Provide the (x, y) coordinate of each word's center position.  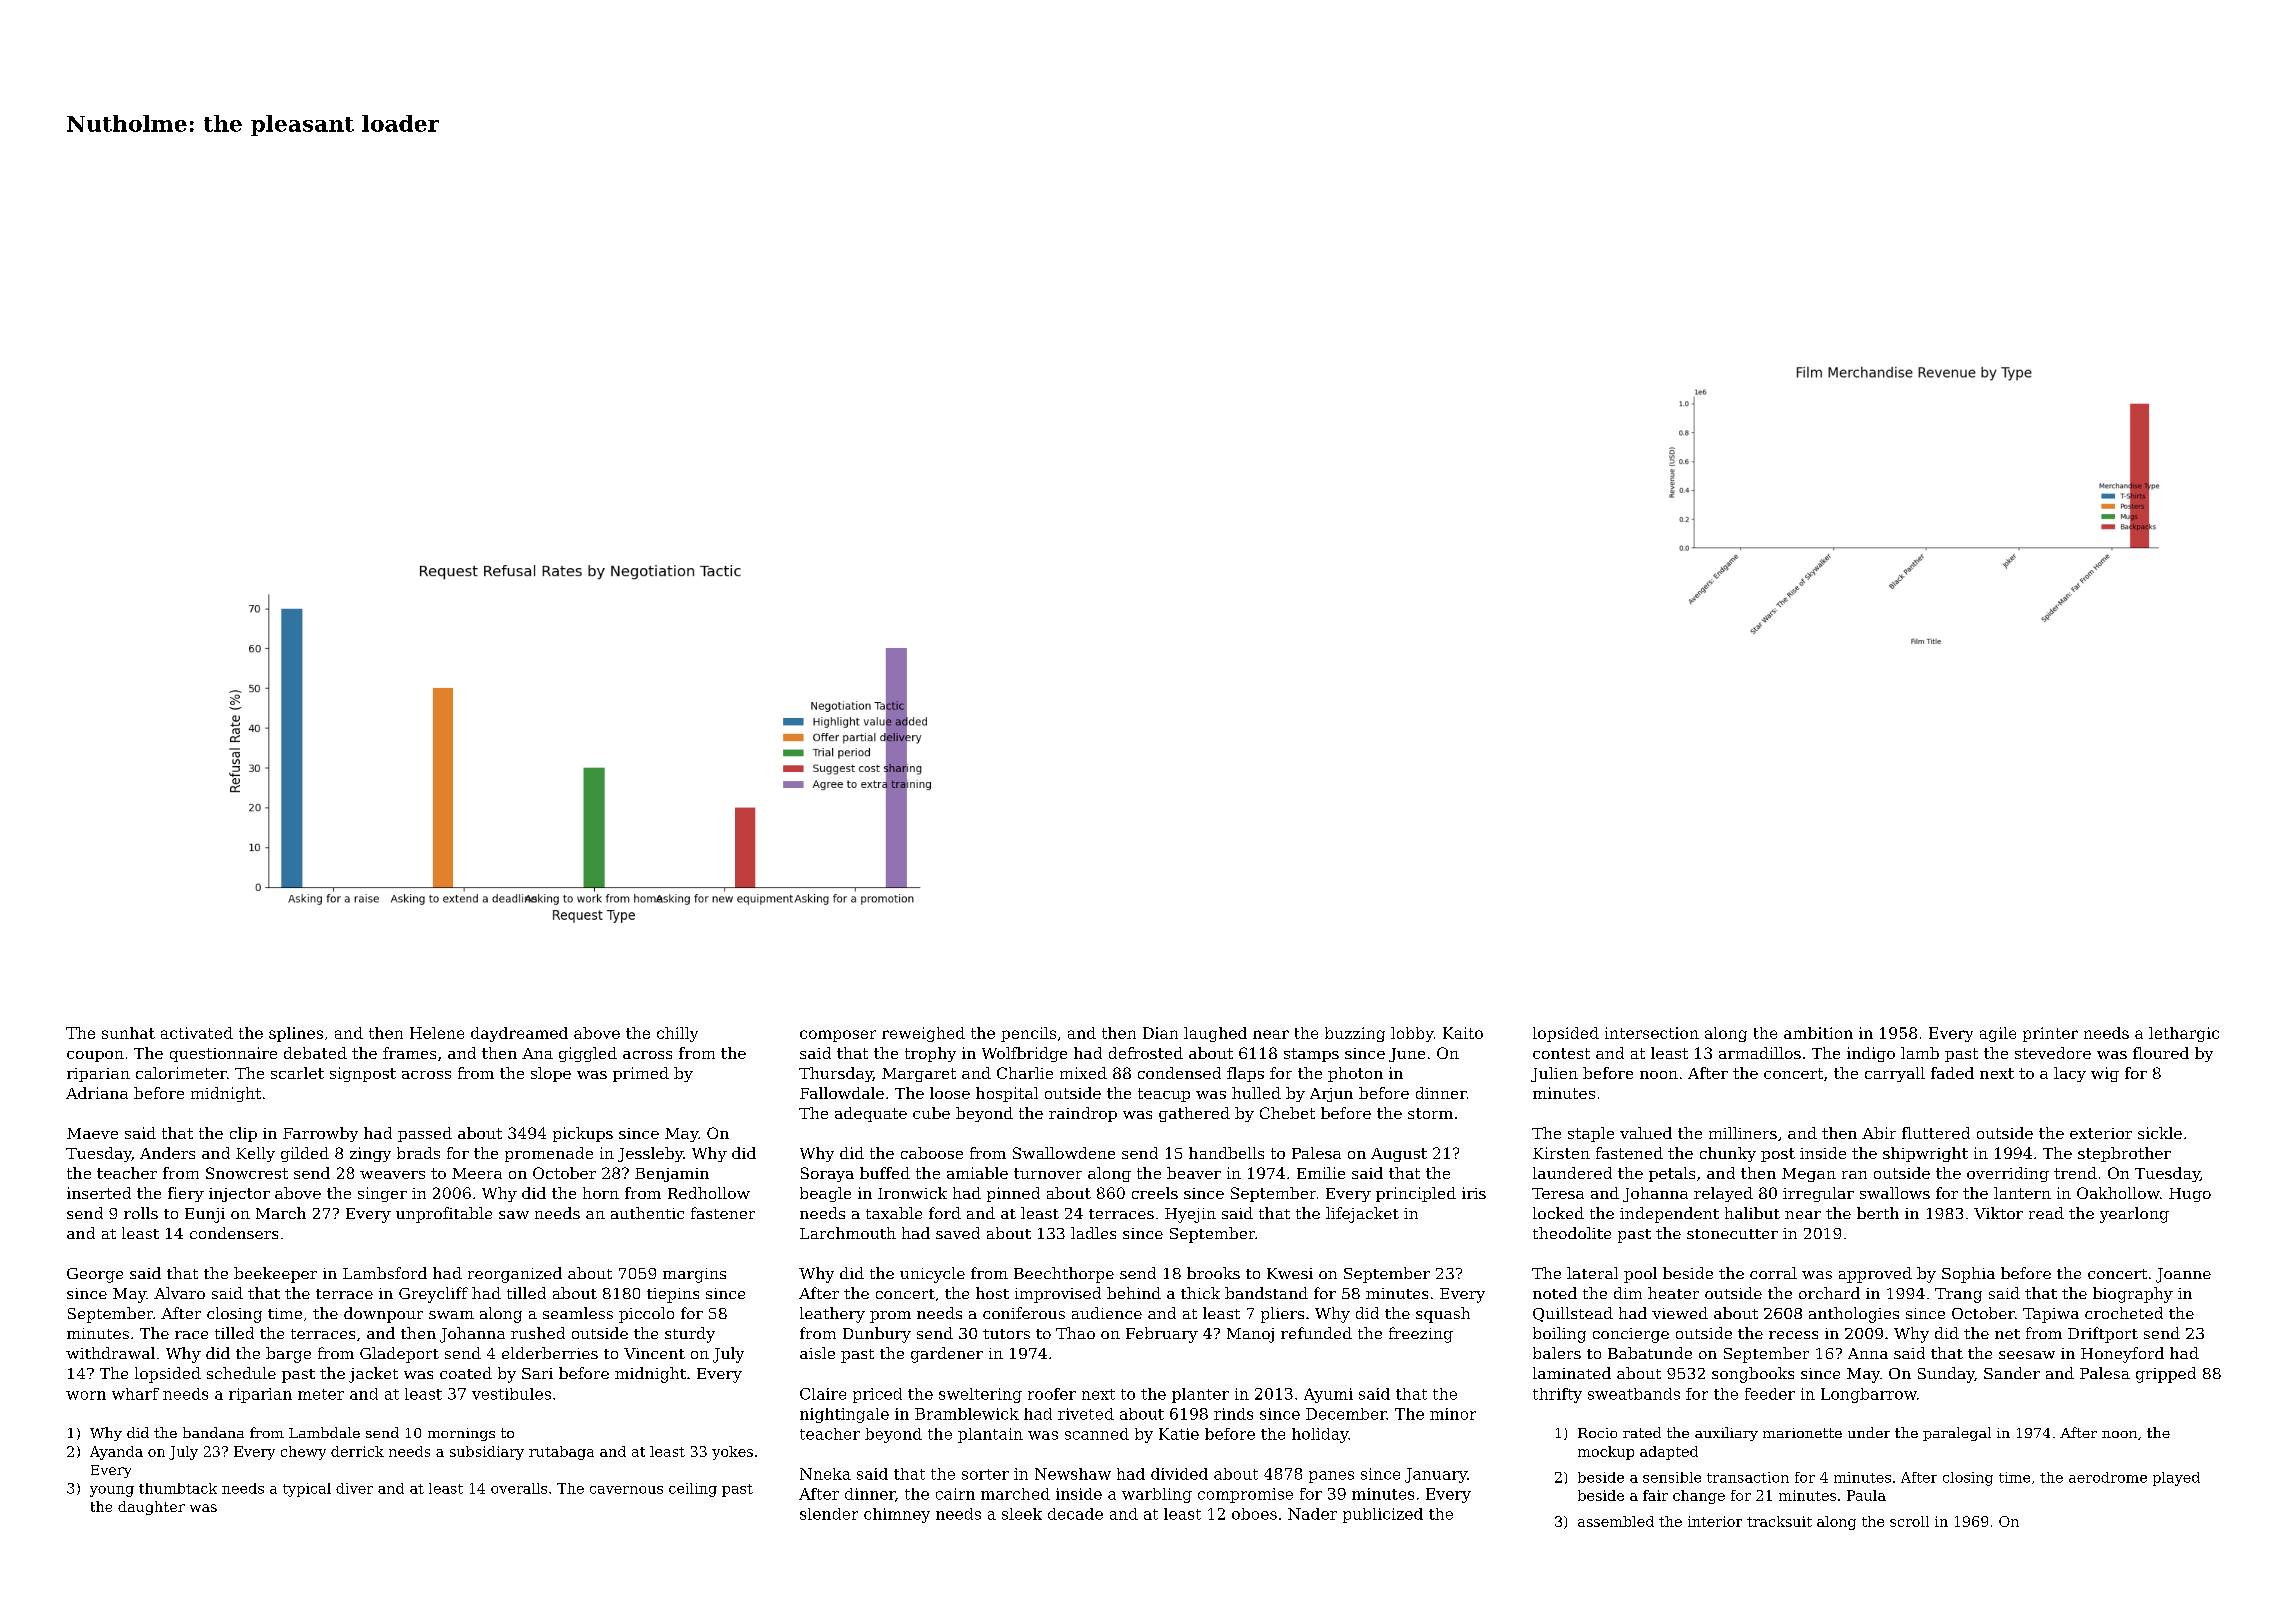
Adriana (97, 1093)
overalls (519, 1488)
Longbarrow (1869, 1395)
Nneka (825, 1474)
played (2176, 1479)
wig (2105, 1074)
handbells (1226, 1153)
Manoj (1250, 1335)
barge (288, 1355)
